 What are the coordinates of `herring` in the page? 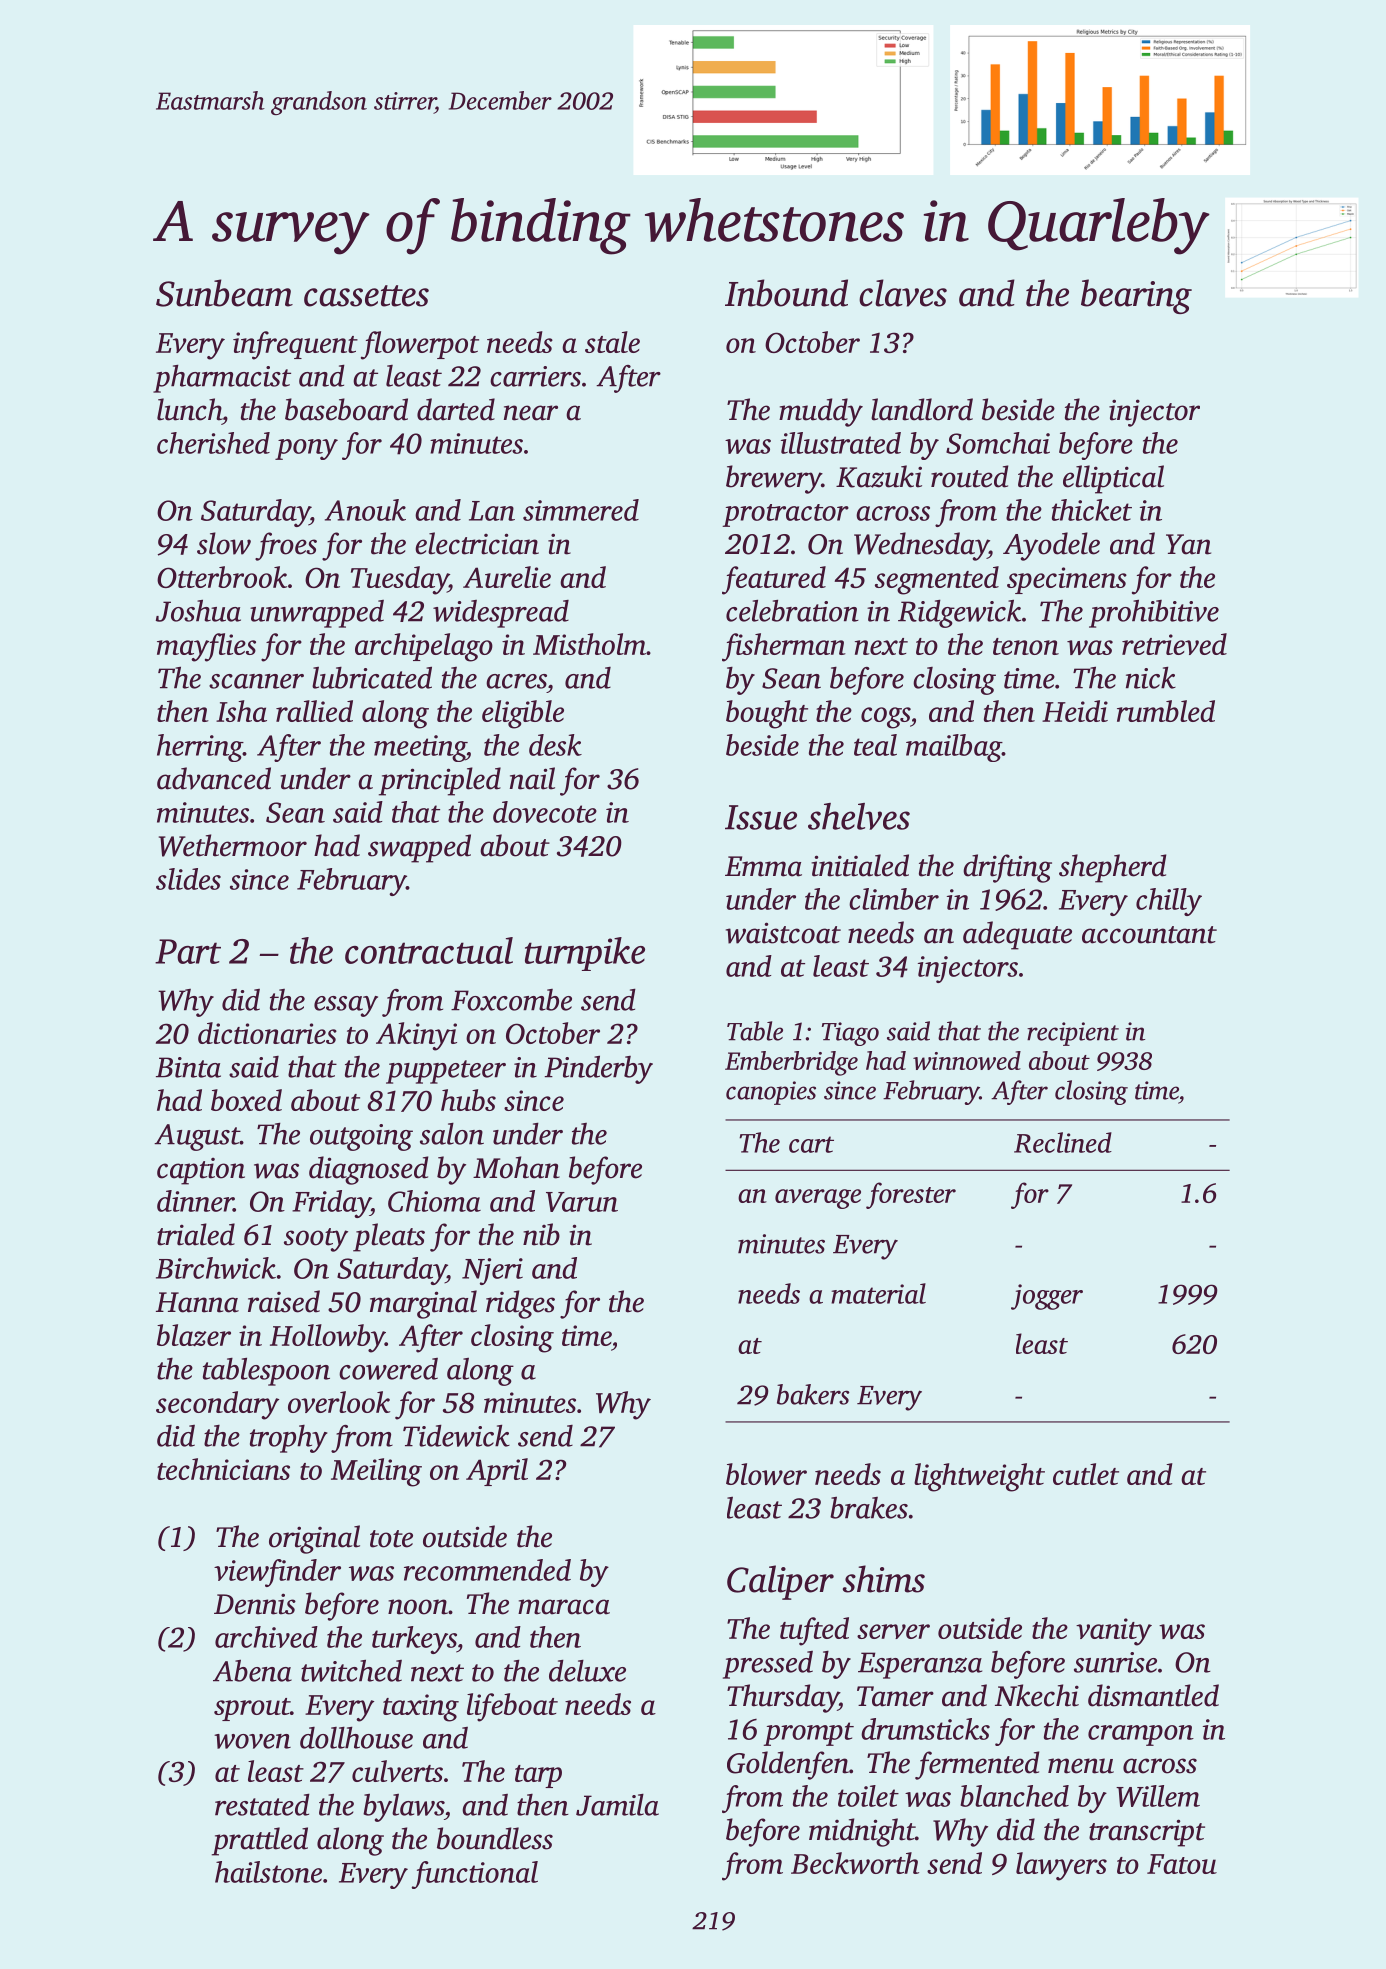 It's located at (200, 748).
